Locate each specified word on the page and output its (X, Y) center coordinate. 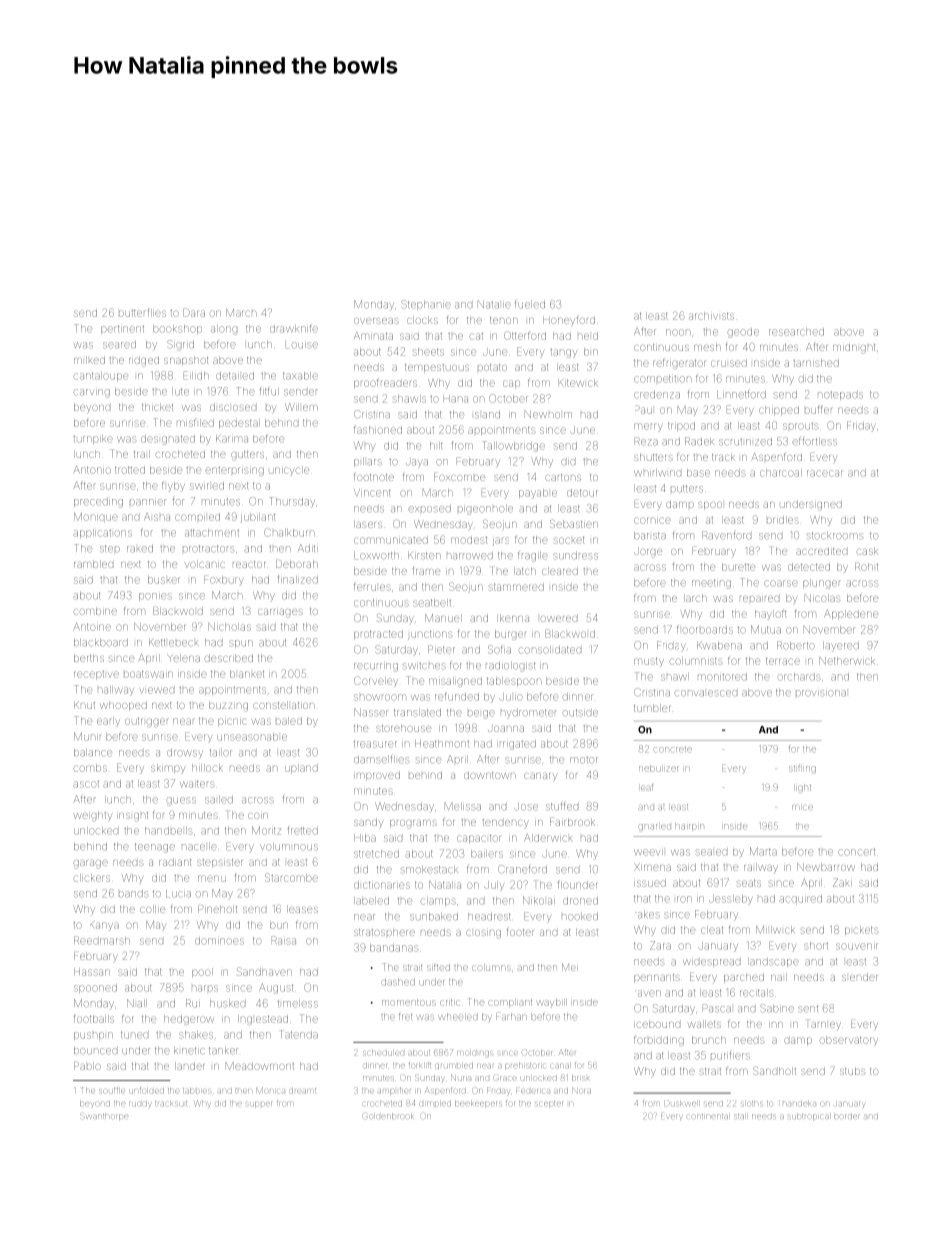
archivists (711, 316)
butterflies (142, 312)
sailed (219, 800)
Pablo (87, 1066)
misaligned (455, 682)
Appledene (851, 615)
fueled (530, 305)
